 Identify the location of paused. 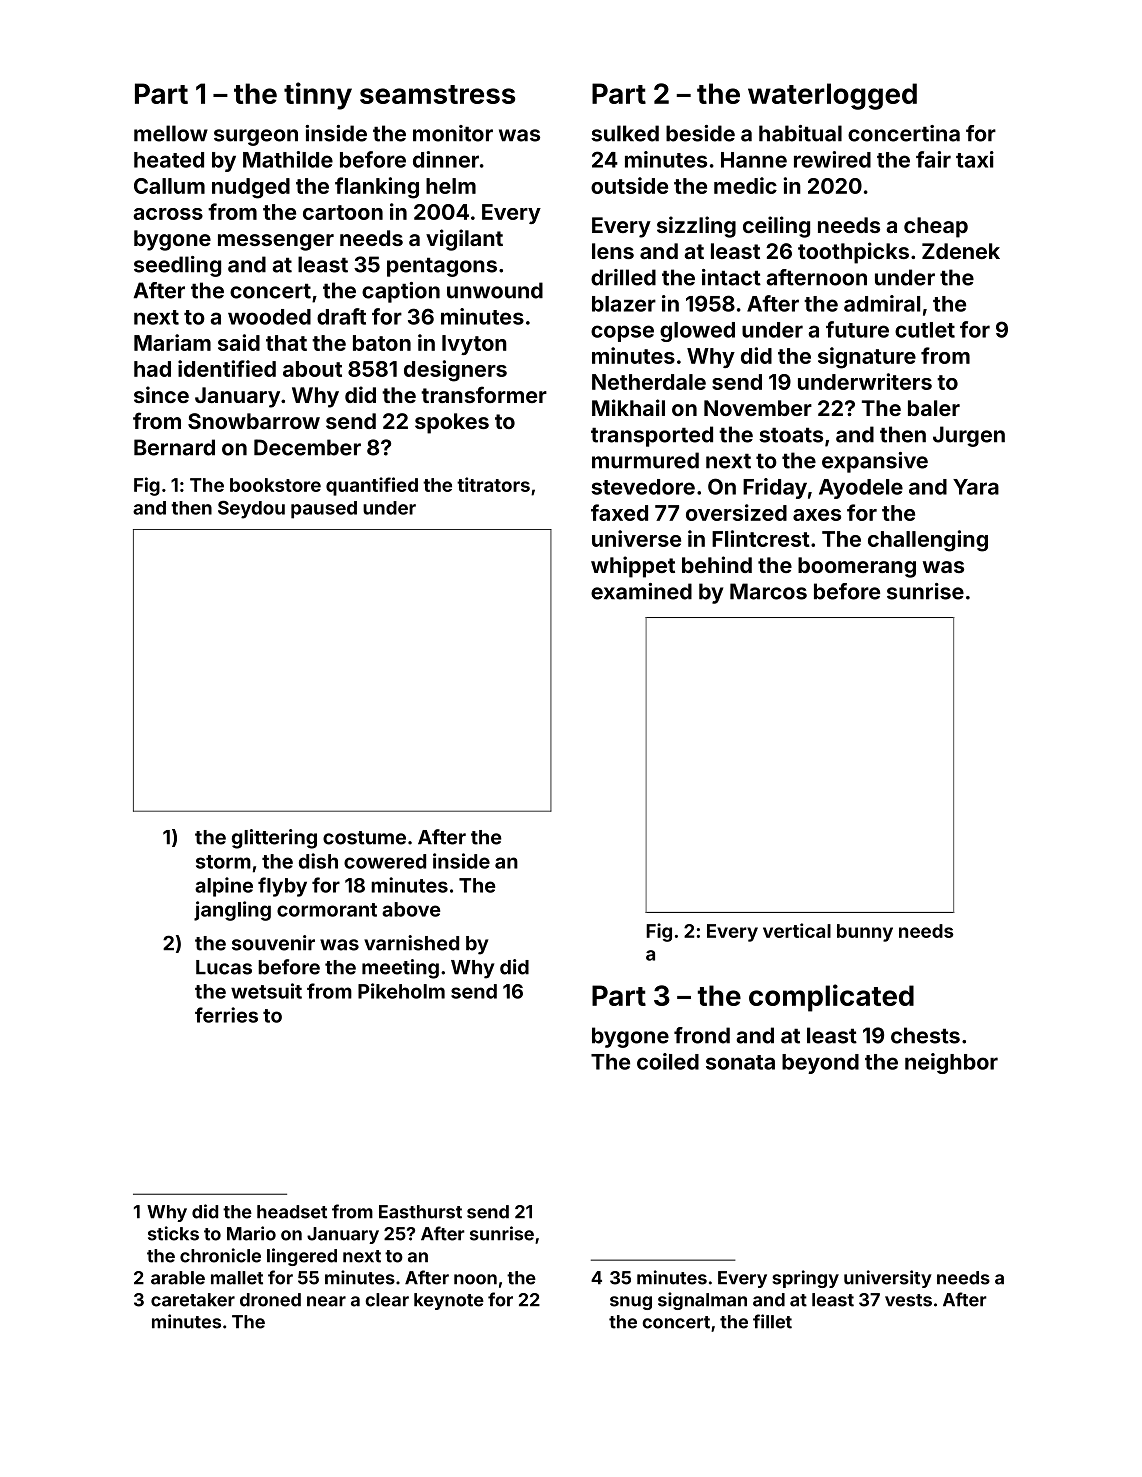
(324, 510).
